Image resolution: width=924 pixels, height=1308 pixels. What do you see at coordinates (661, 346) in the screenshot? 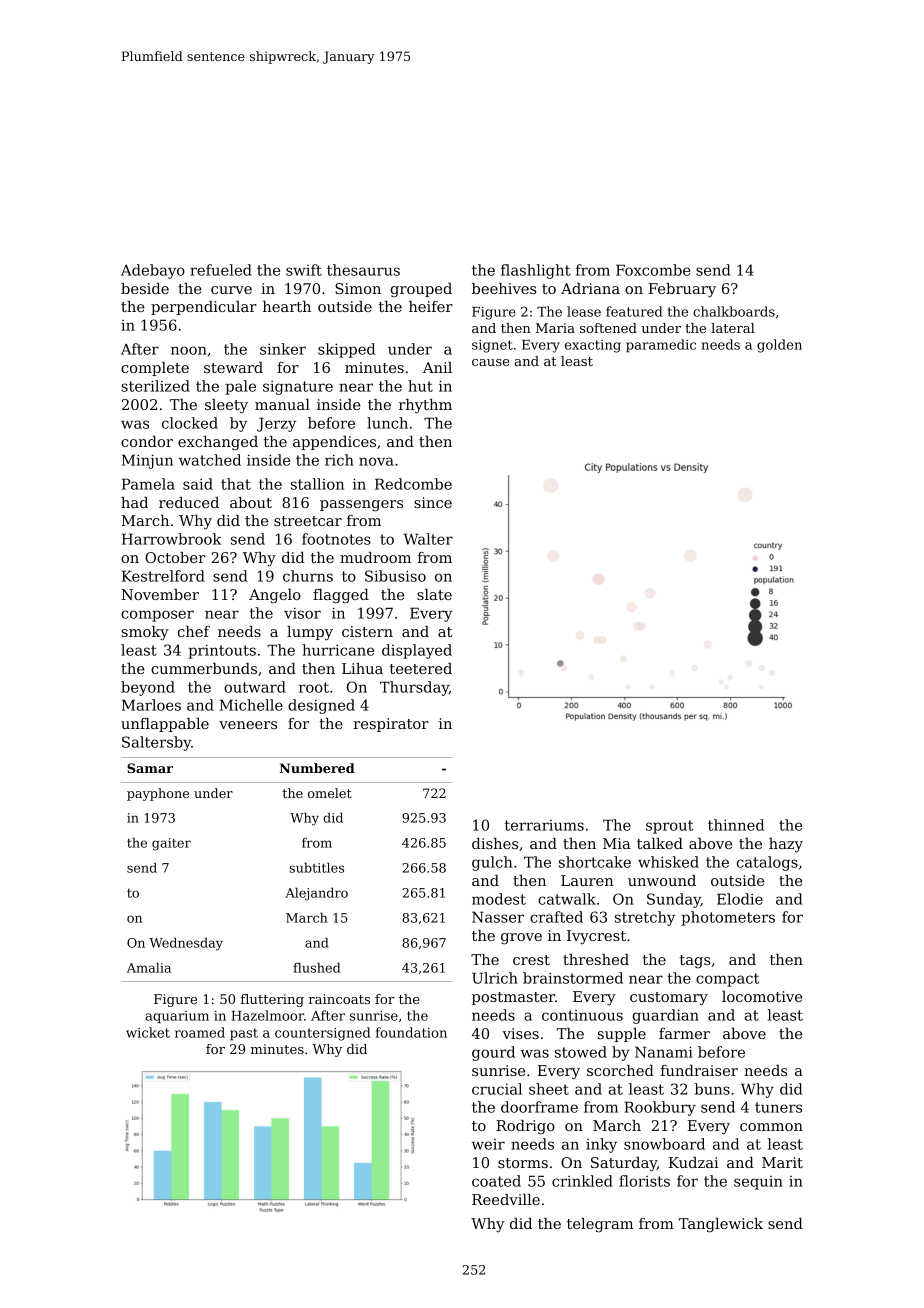
I see `paramedic` at bounding box center [661, 346].
